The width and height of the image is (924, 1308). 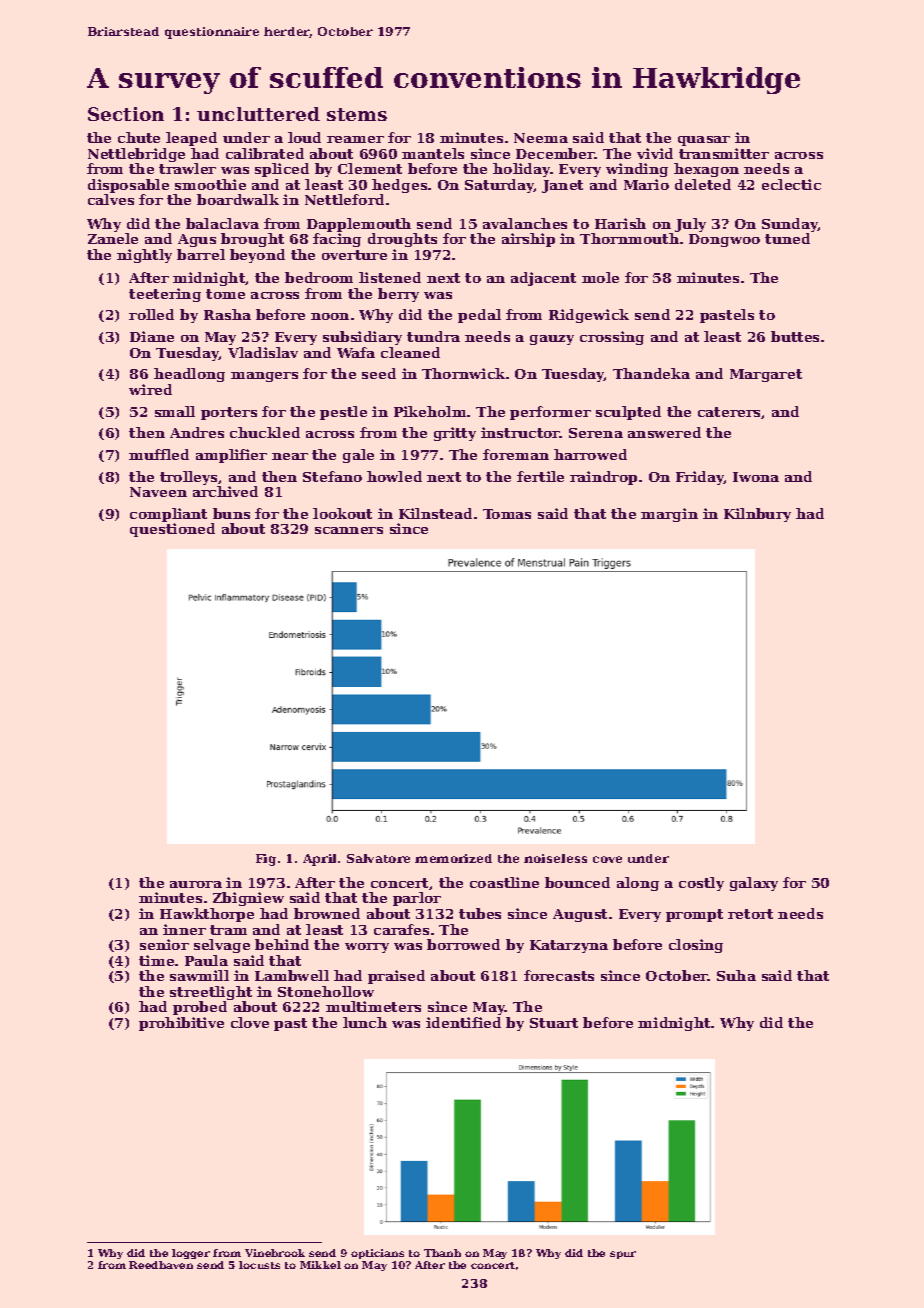 What do you see at coordinates (349, 530) in the image?
I see `scanners` at bounding box center [349, 530].
